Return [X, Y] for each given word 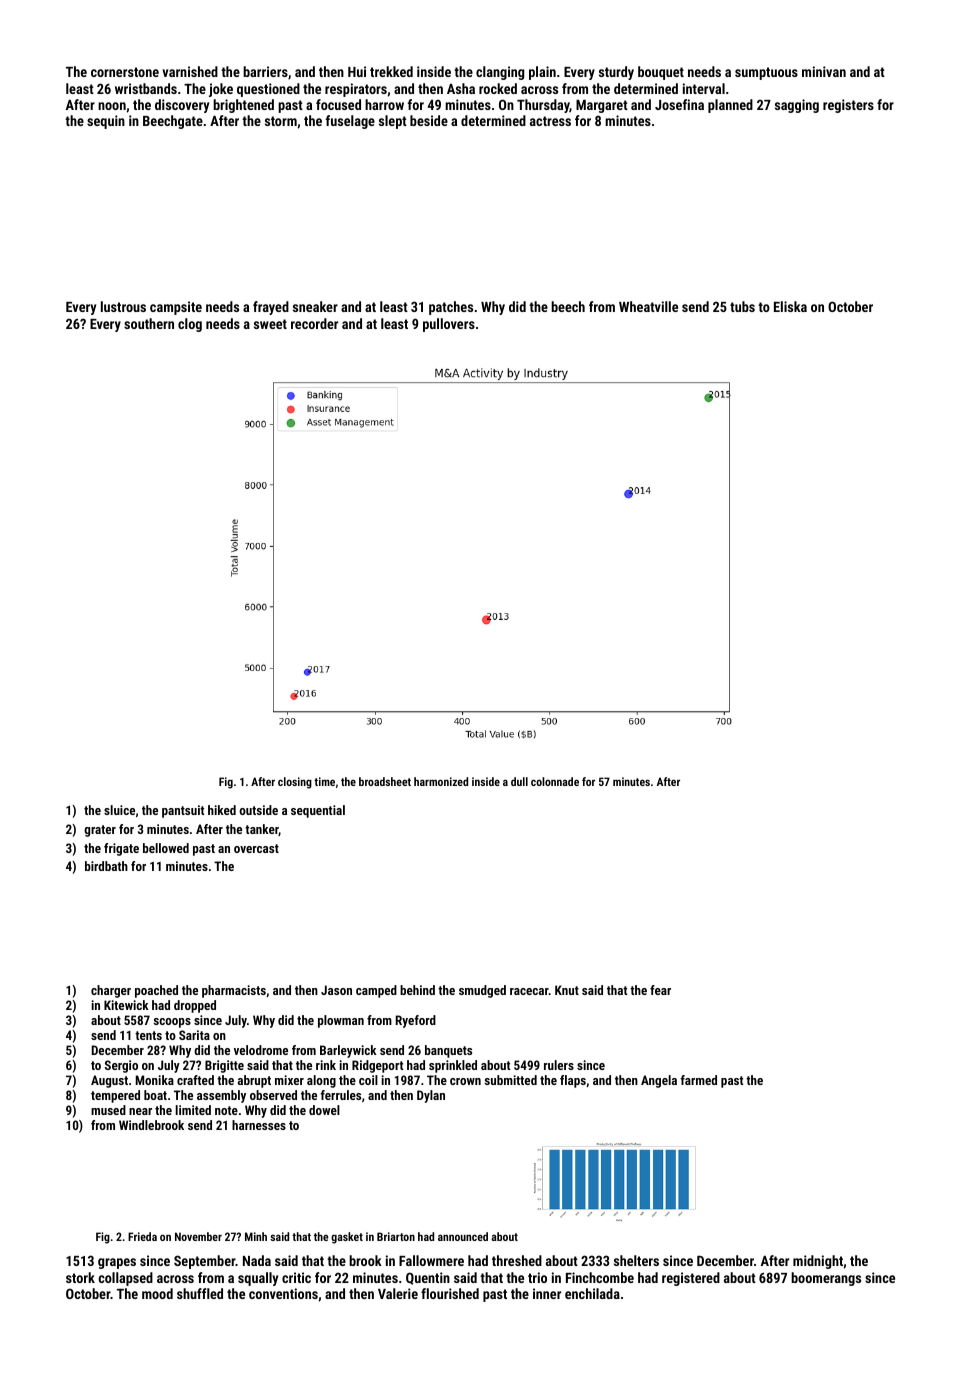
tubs [742, 306]
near [140, 1111]
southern [149, 323]
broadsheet [385, 781]
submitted [511, 1080]
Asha [461, 88]
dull [519, 781]
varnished [190, 71]
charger [111, 991]
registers [848, 106]
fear [660, 990]
